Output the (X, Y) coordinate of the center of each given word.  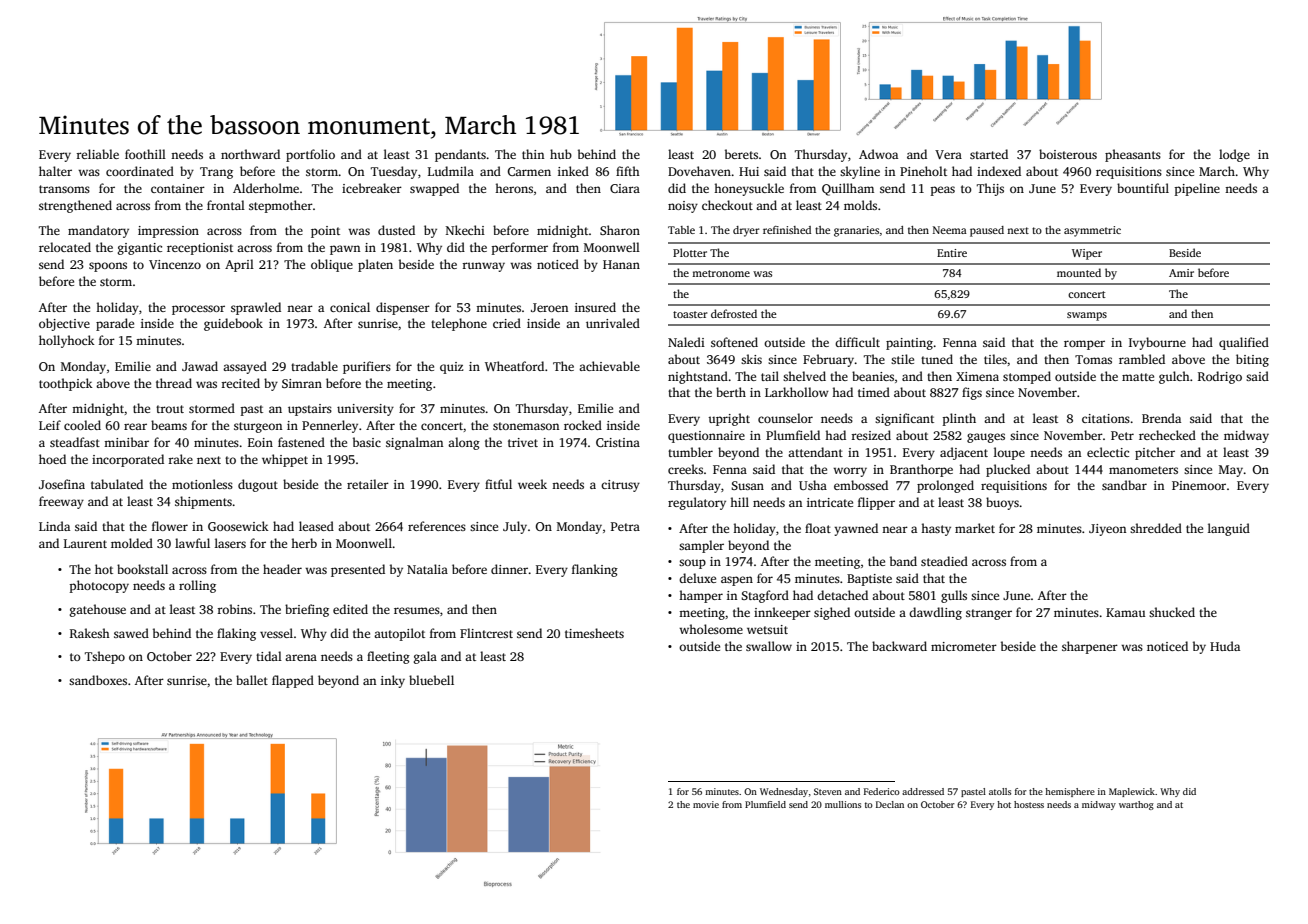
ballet (252, 680)
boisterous (1068, 154)
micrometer (964, 646)
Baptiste (869, 580)
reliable (98, 154)
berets (741, 154)
